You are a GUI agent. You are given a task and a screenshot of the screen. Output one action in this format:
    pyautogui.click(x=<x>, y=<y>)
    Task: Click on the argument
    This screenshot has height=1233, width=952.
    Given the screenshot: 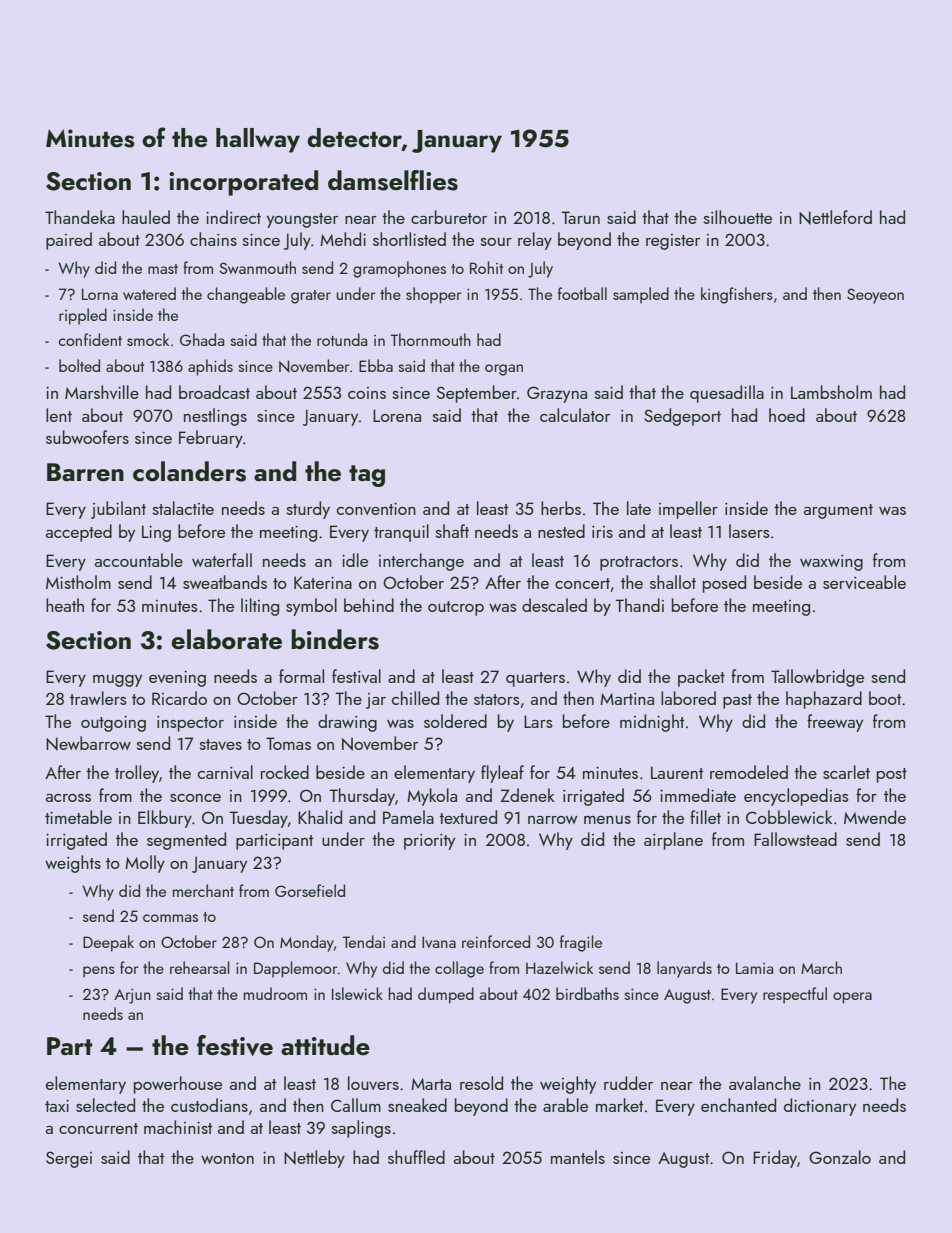 What is the action you would take?
    pyautogui.click(x=838, y=511)
